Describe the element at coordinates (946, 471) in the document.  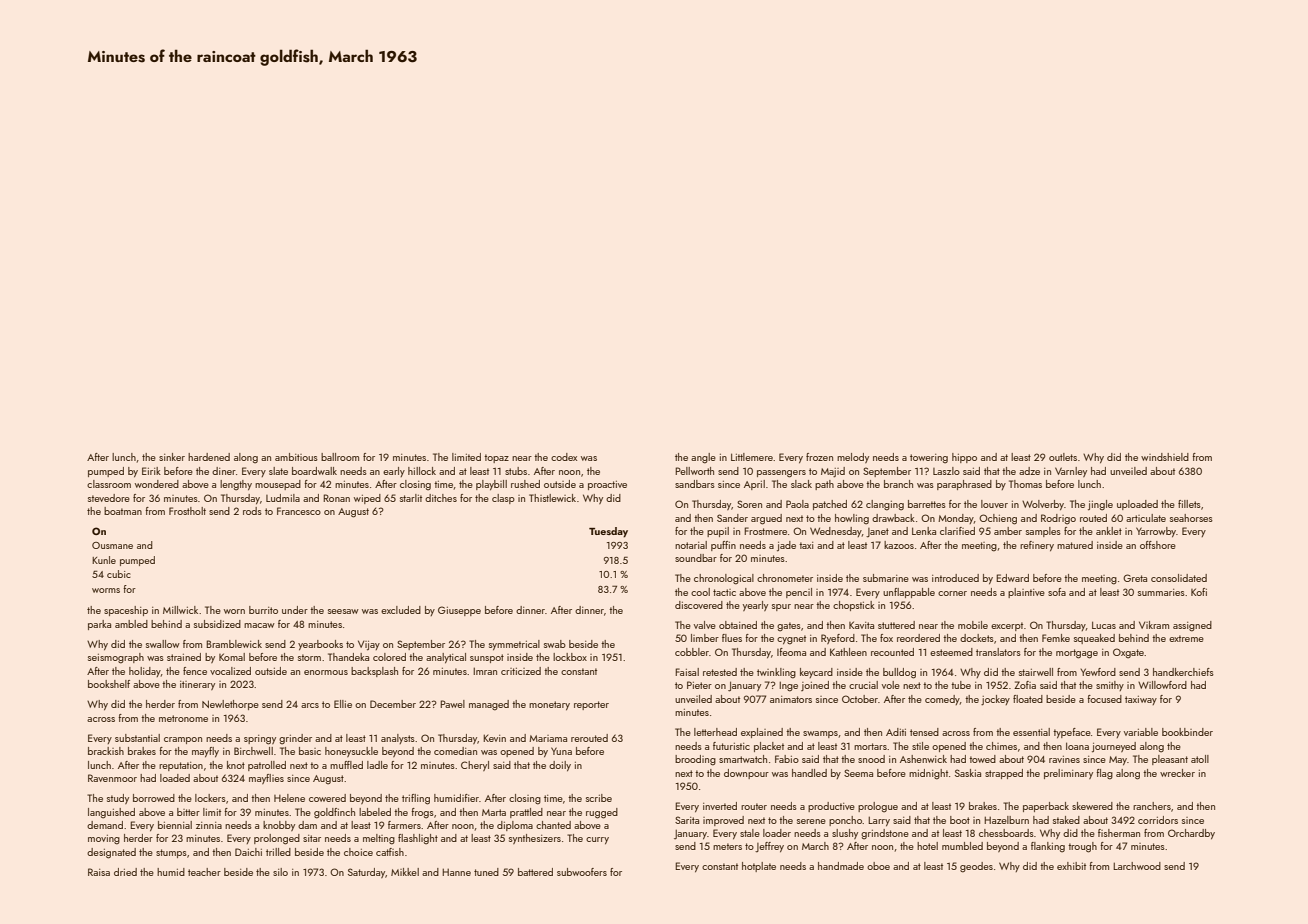
I see `Laszlo` at that location.
